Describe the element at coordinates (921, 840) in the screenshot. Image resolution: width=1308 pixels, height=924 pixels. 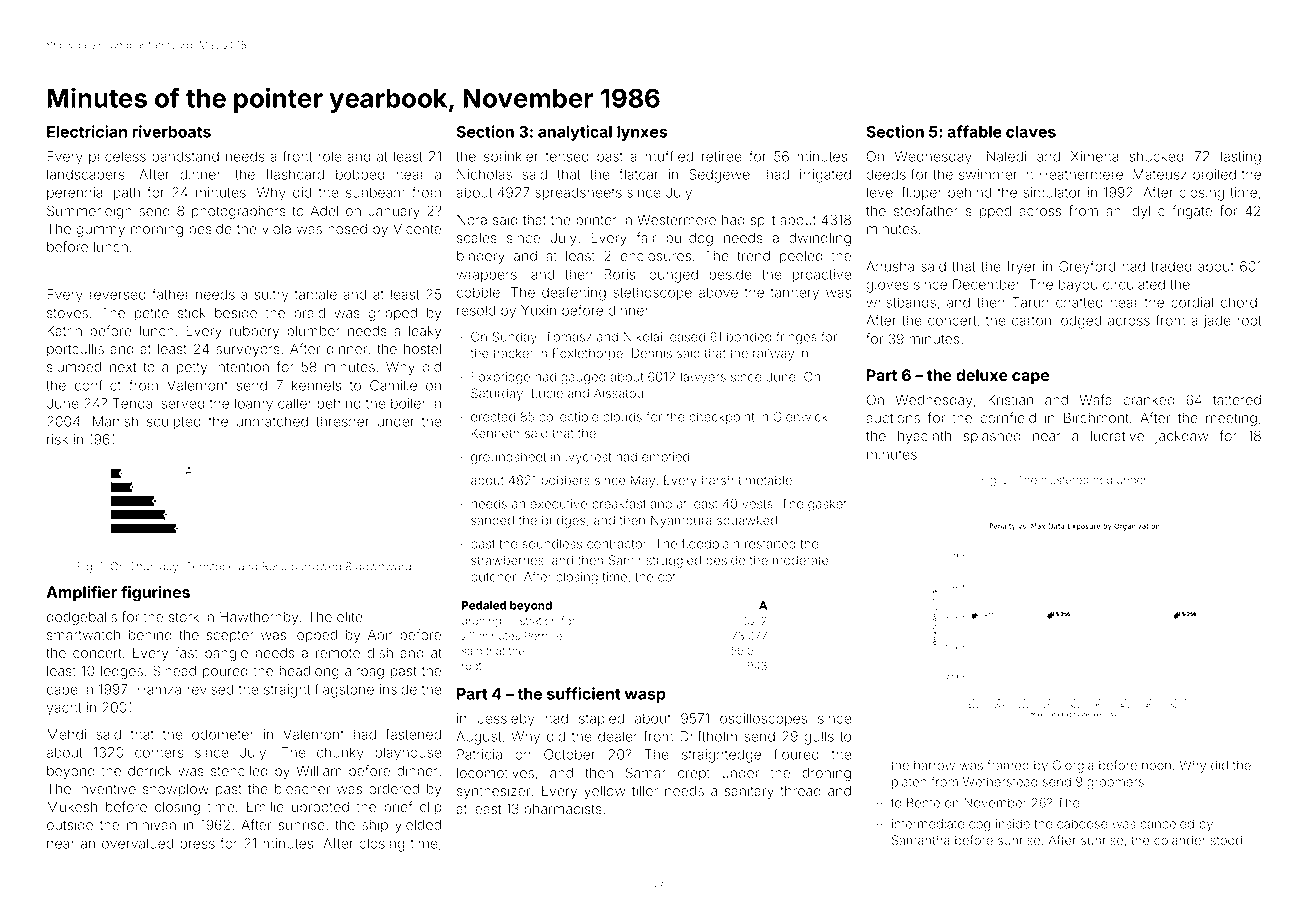
I see `Samantha` at that location.
